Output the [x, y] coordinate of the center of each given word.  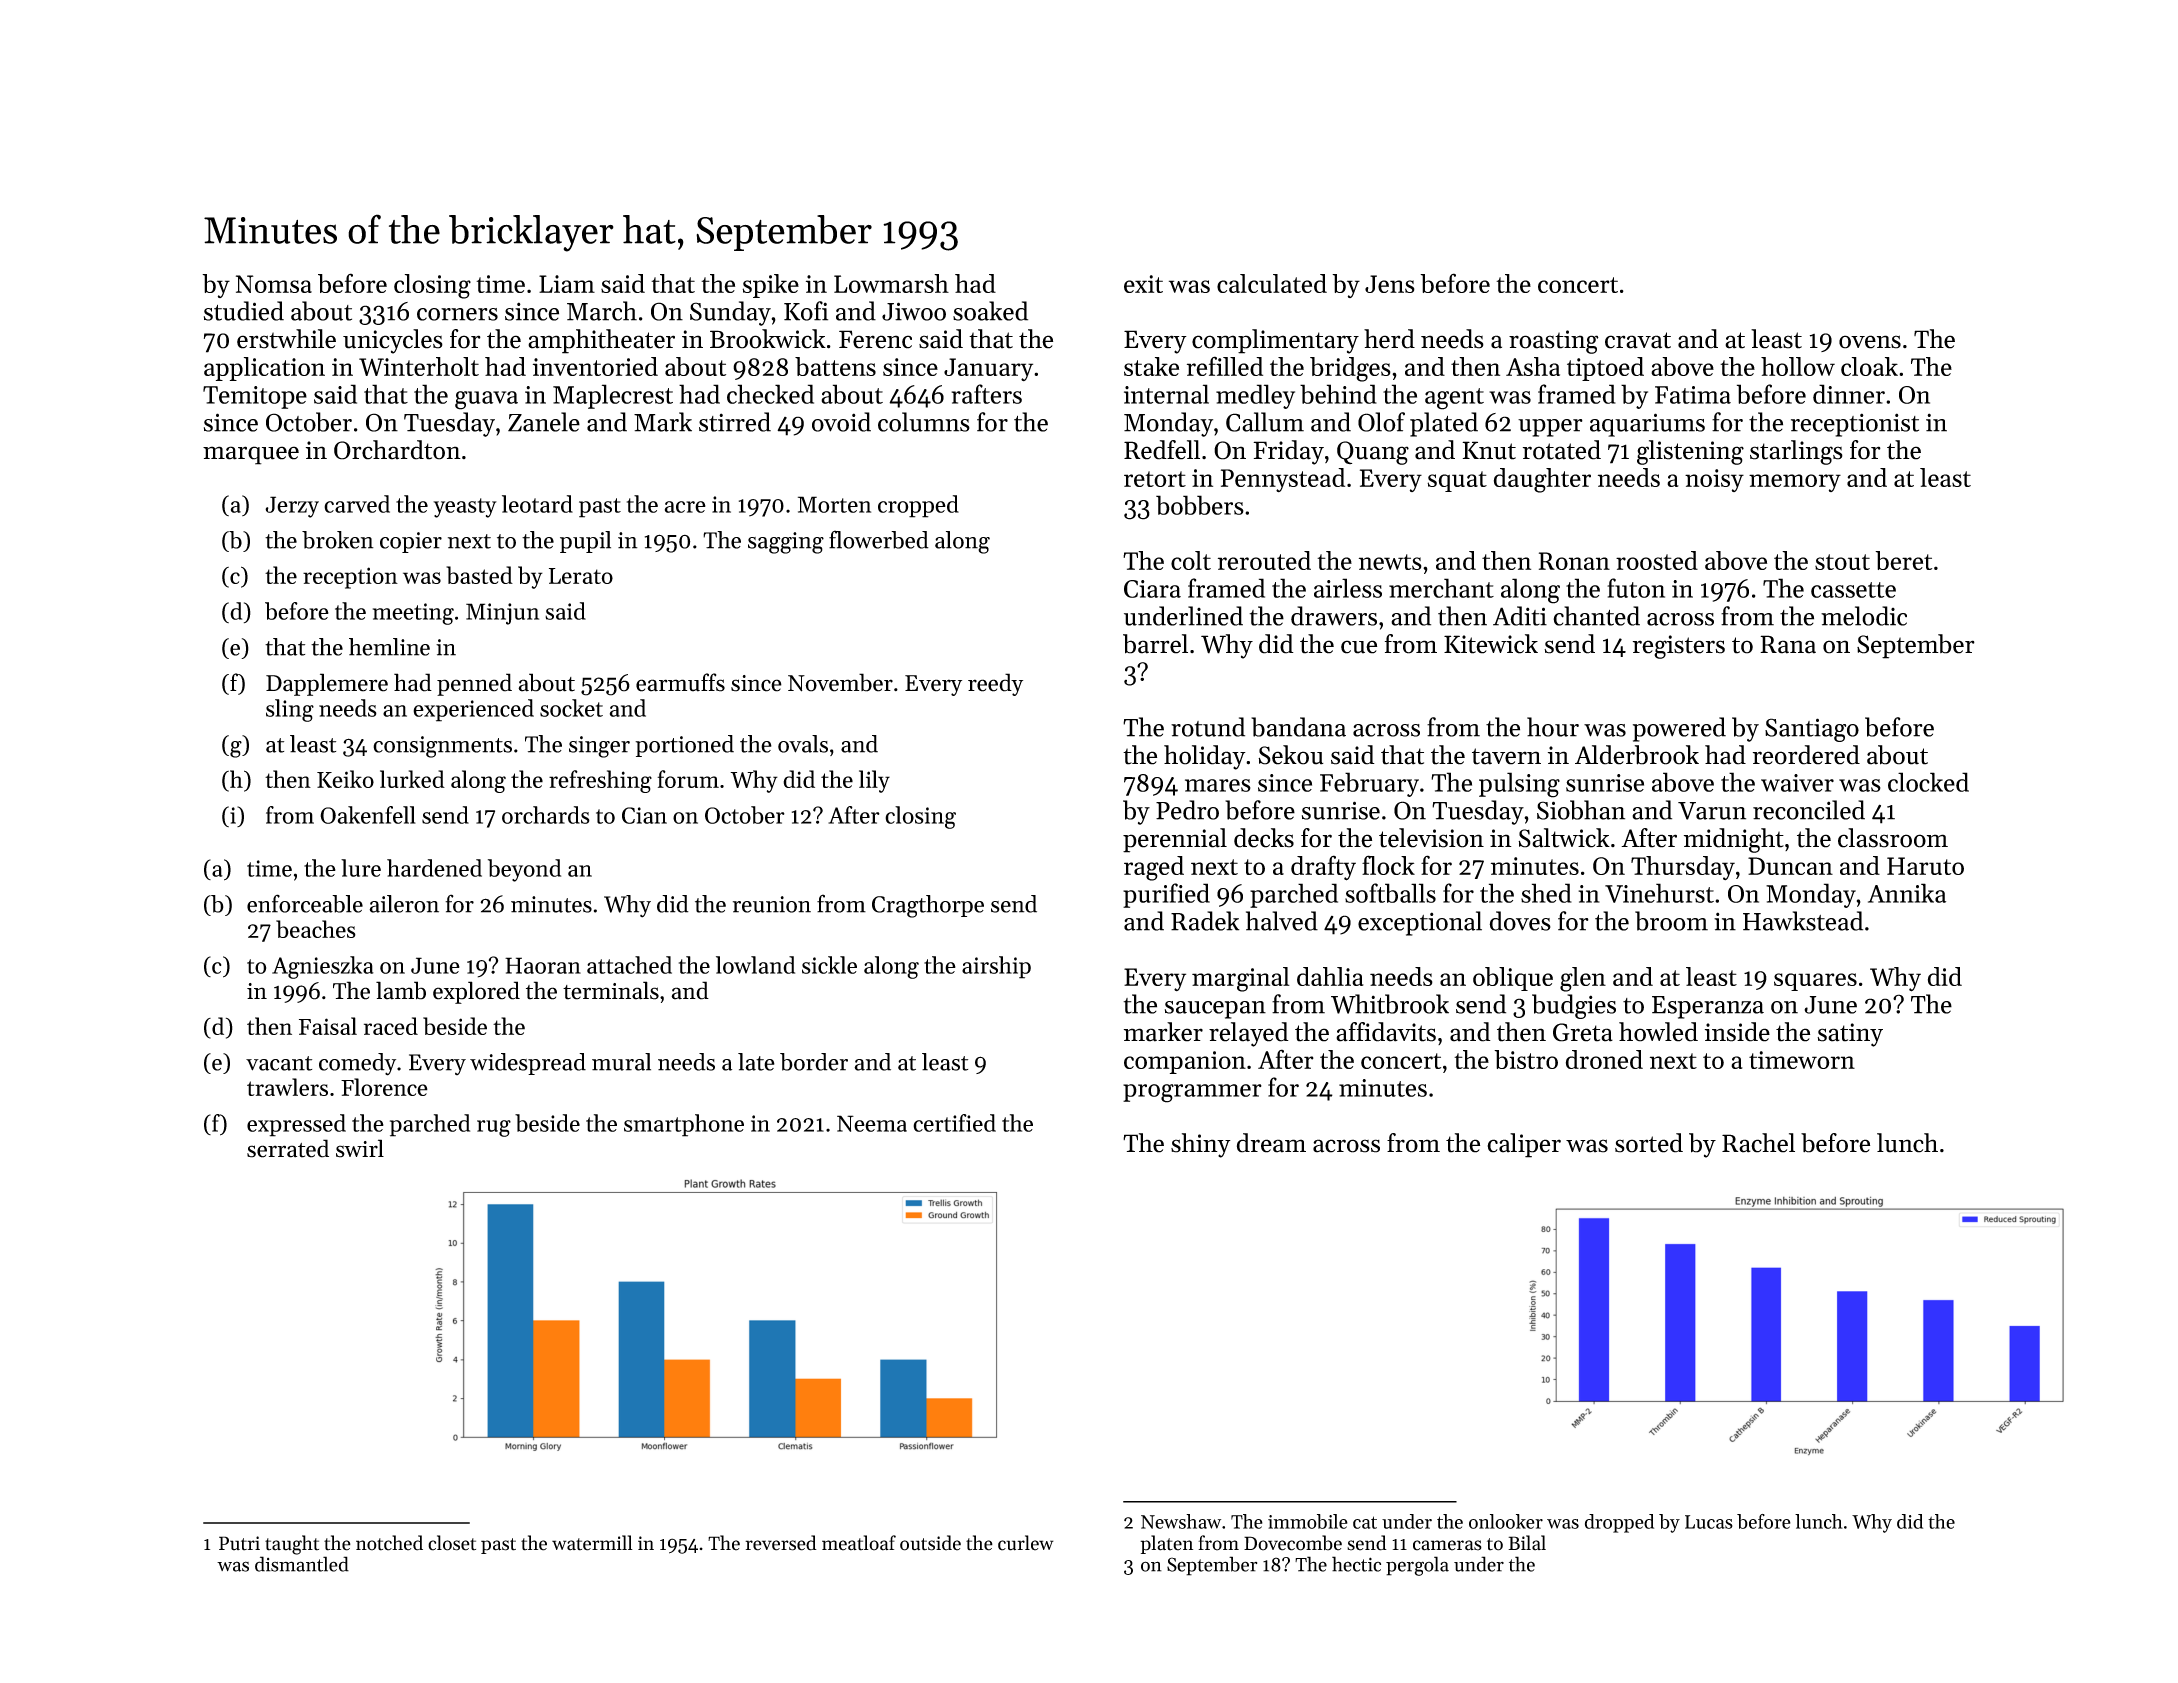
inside [1737, 1032]
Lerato [581, 576]
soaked [990, 311]
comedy [357, 1064]
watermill [592, 1543]
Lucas [1709, 1522]
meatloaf [859, 1543]
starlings [1796, 452]
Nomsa [274, 284]
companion [1185, 1062]
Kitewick [1491, 644]
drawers [1334, 616]
